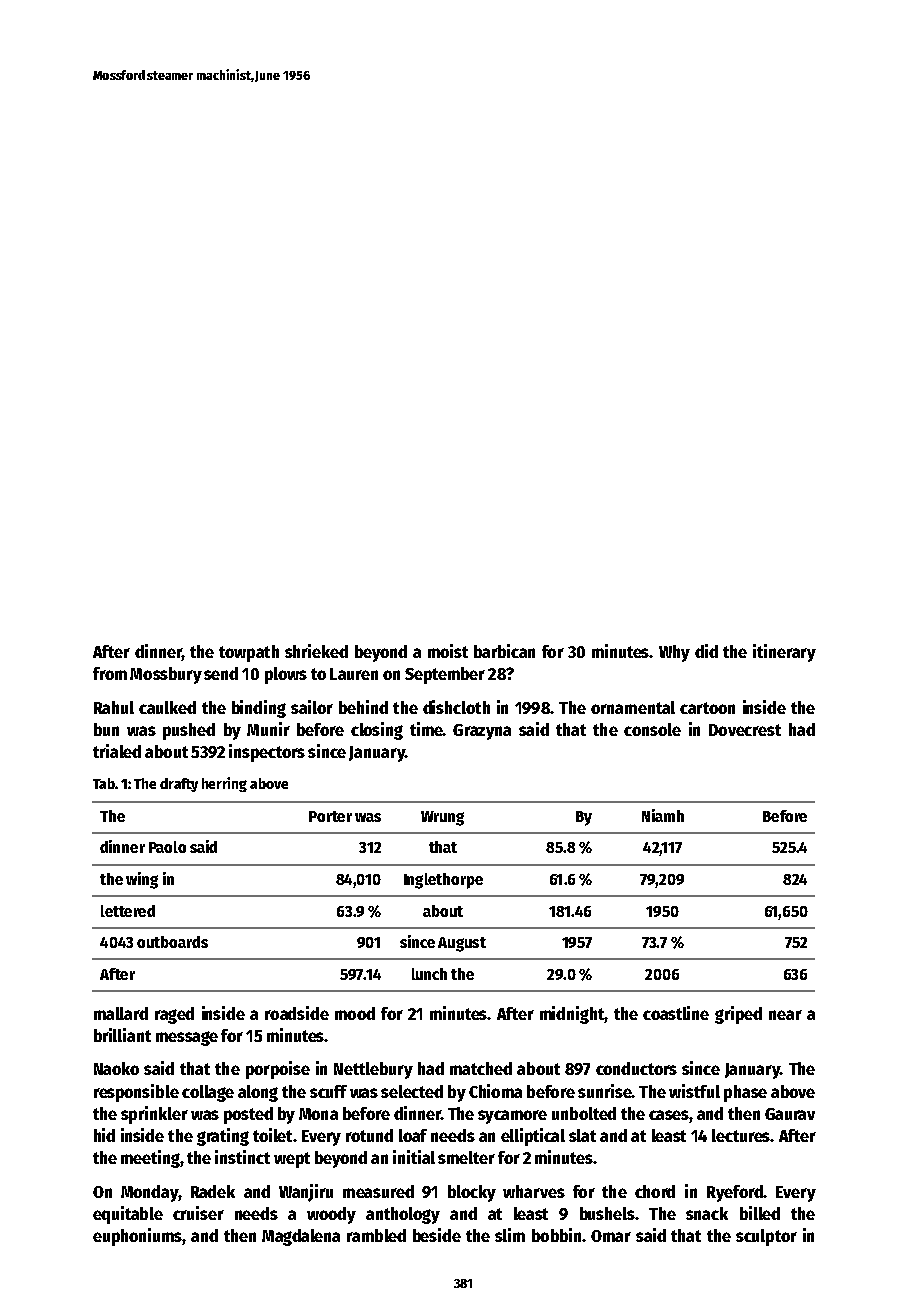  Describe the element at coordinates (611, 1236) in the image. I see `Omar` at that location.
